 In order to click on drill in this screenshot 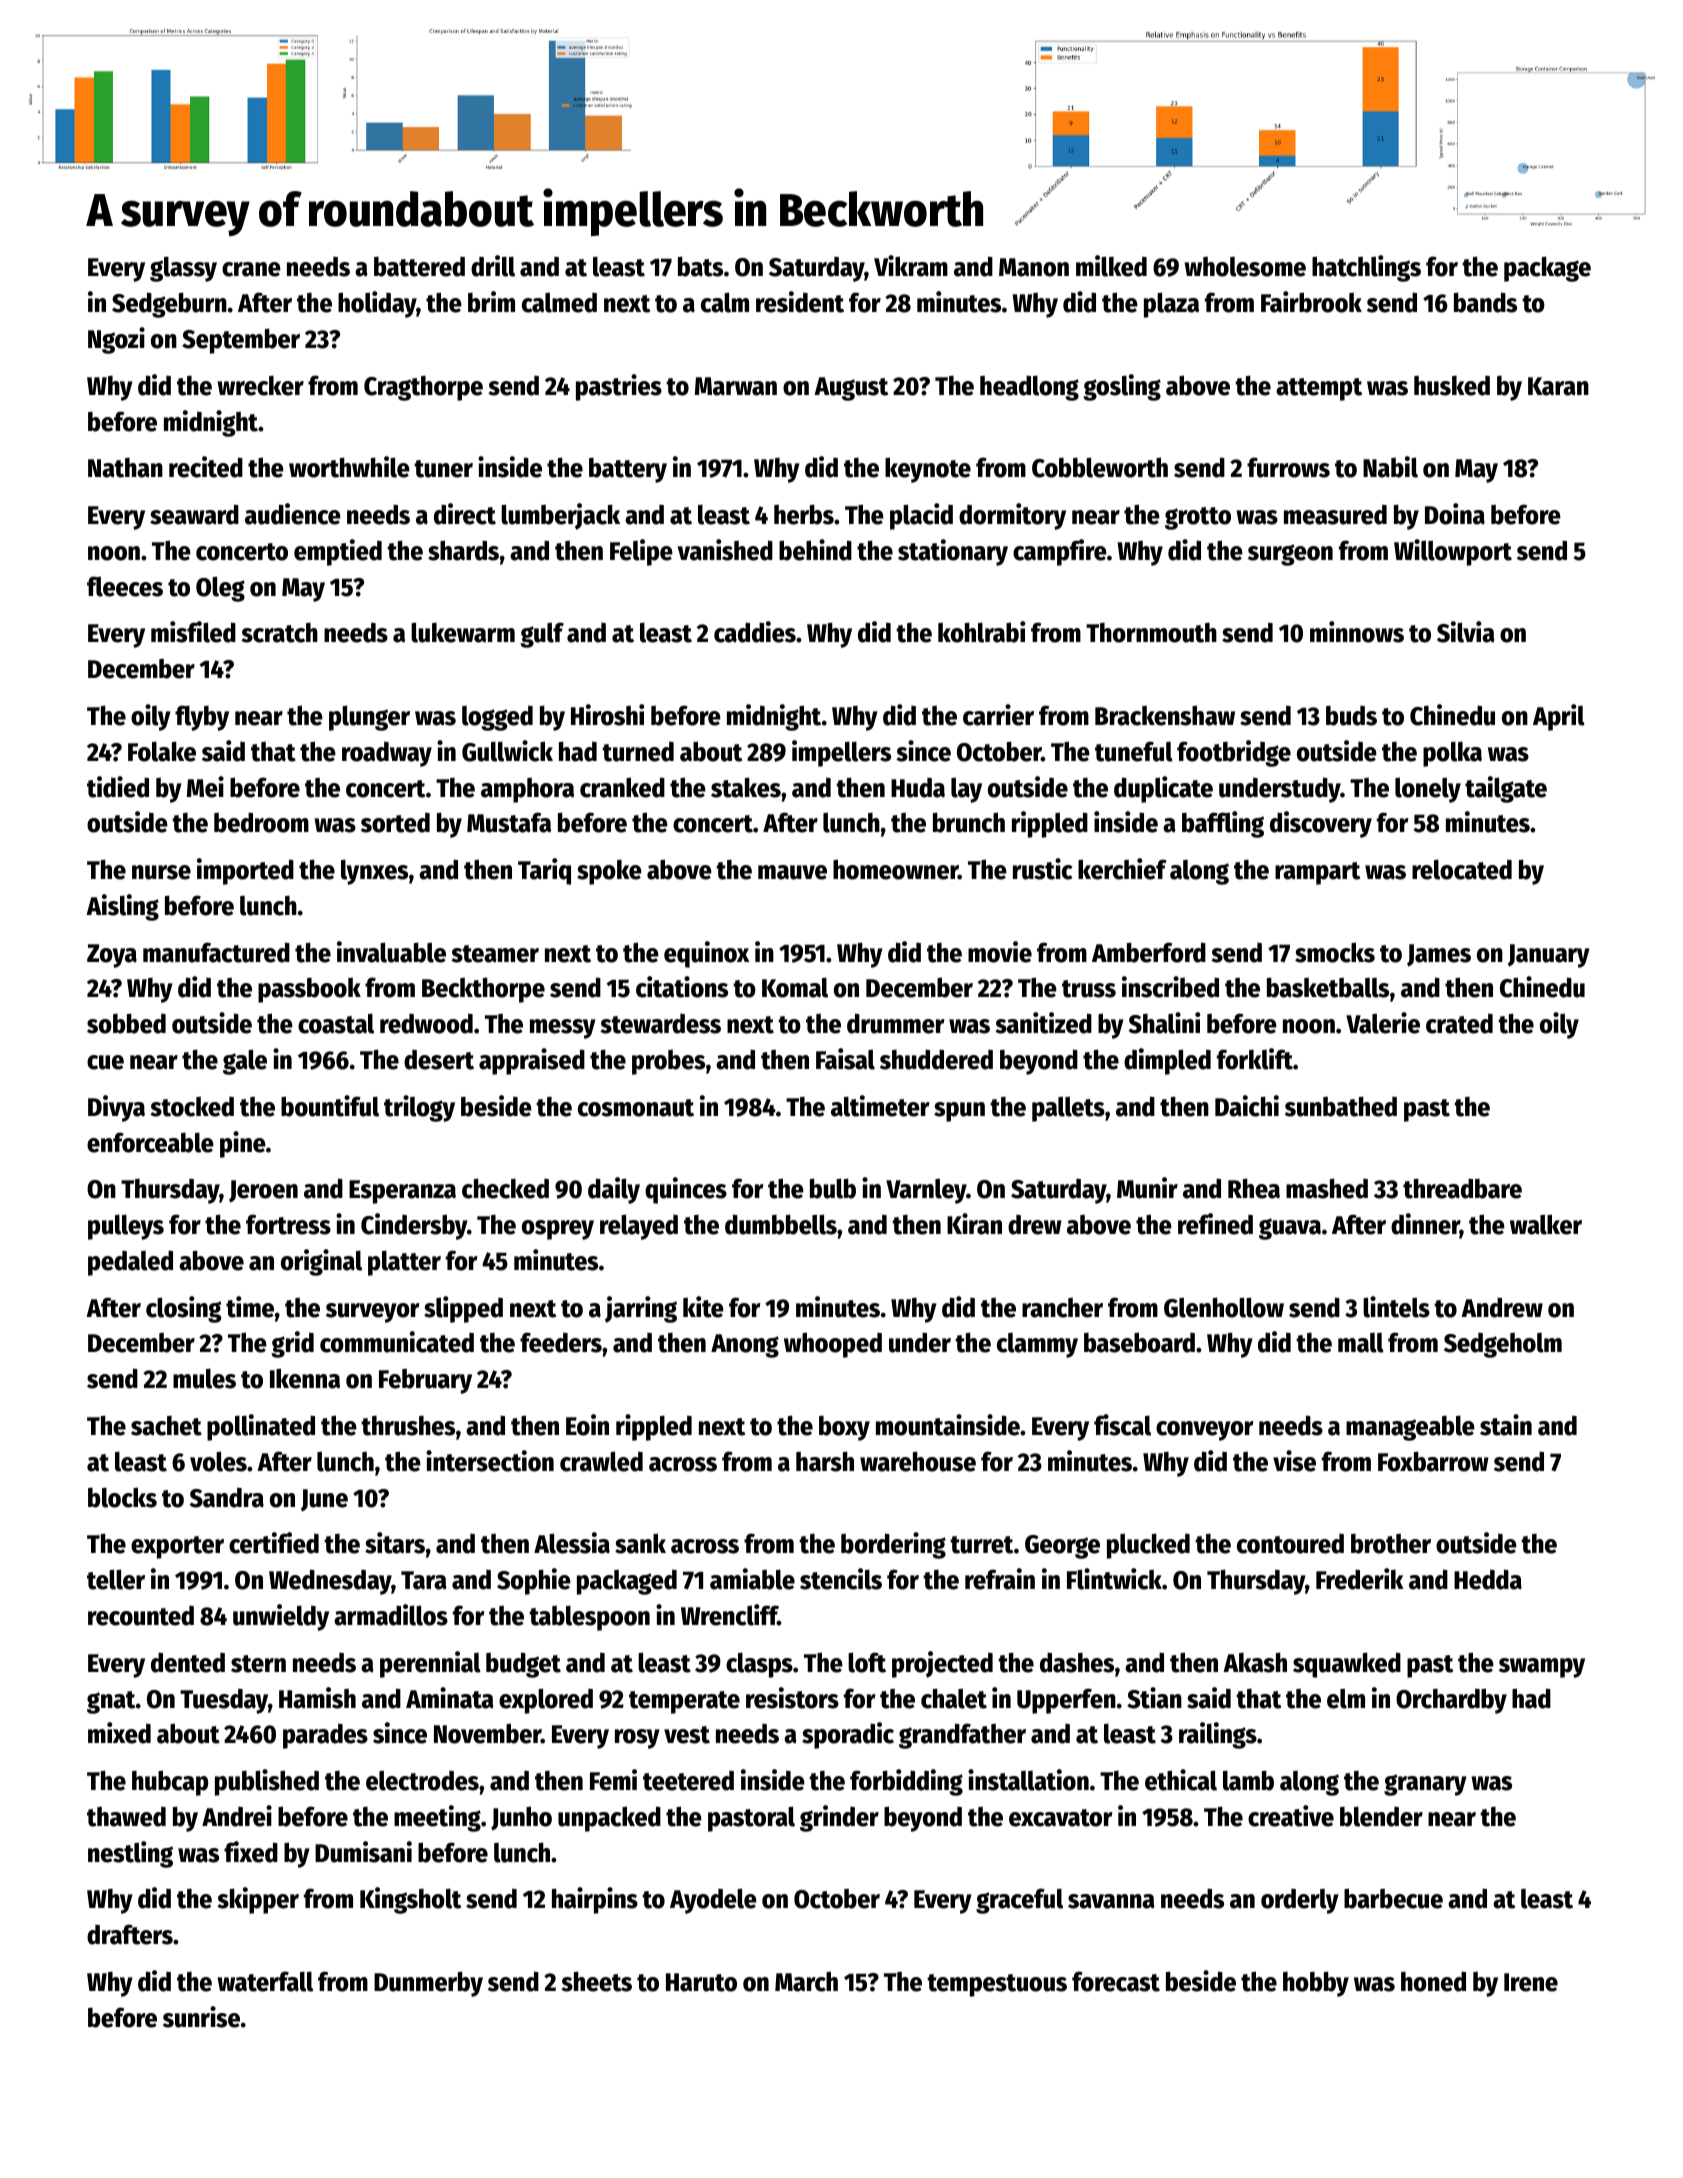, I will do `click(493, 266)`.
